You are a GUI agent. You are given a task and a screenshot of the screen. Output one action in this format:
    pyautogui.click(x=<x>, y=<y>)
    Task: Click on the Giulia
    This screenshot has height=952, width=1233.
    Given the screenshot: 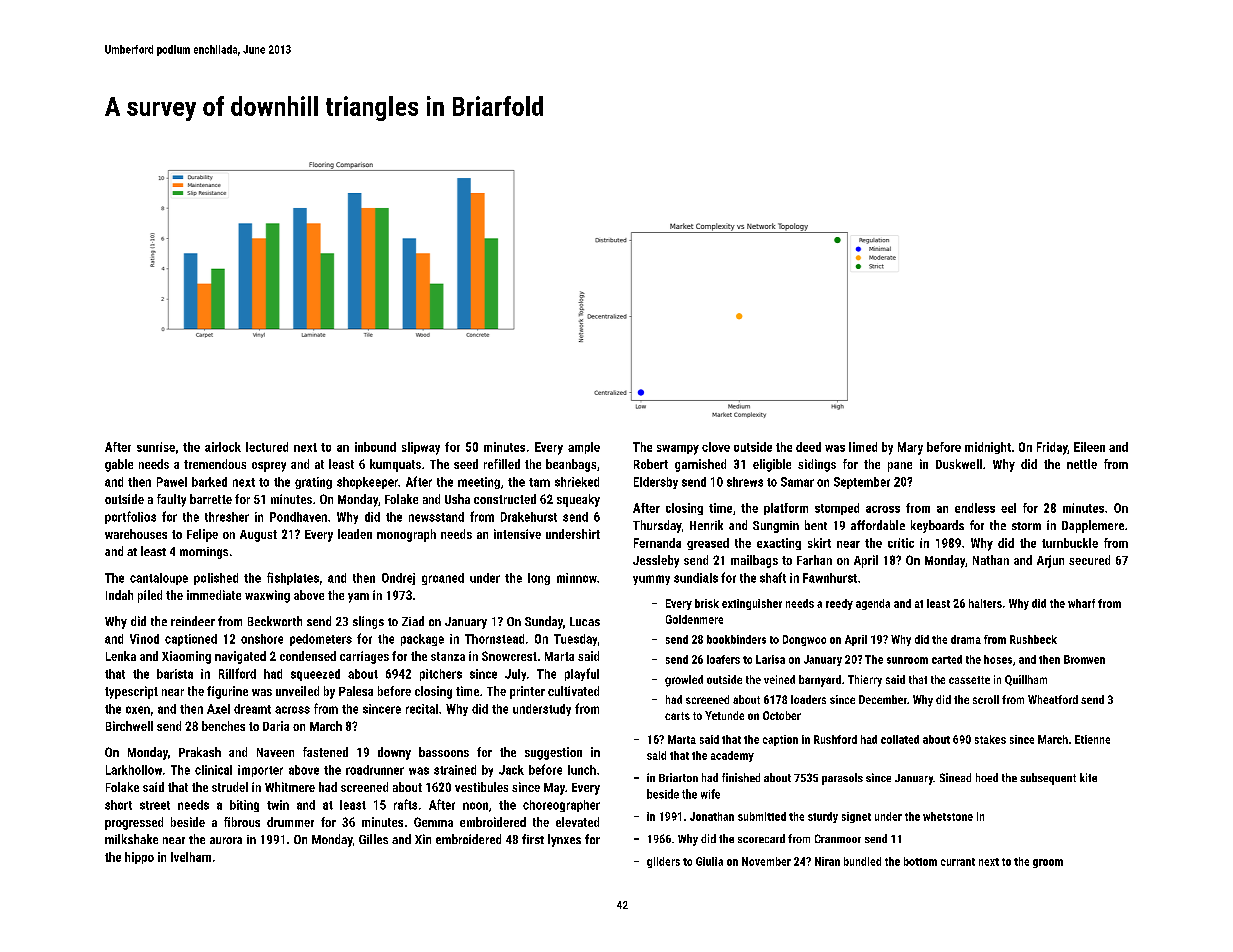 What is the action you would take?
    pyautogui.click(x=709, y=861)
